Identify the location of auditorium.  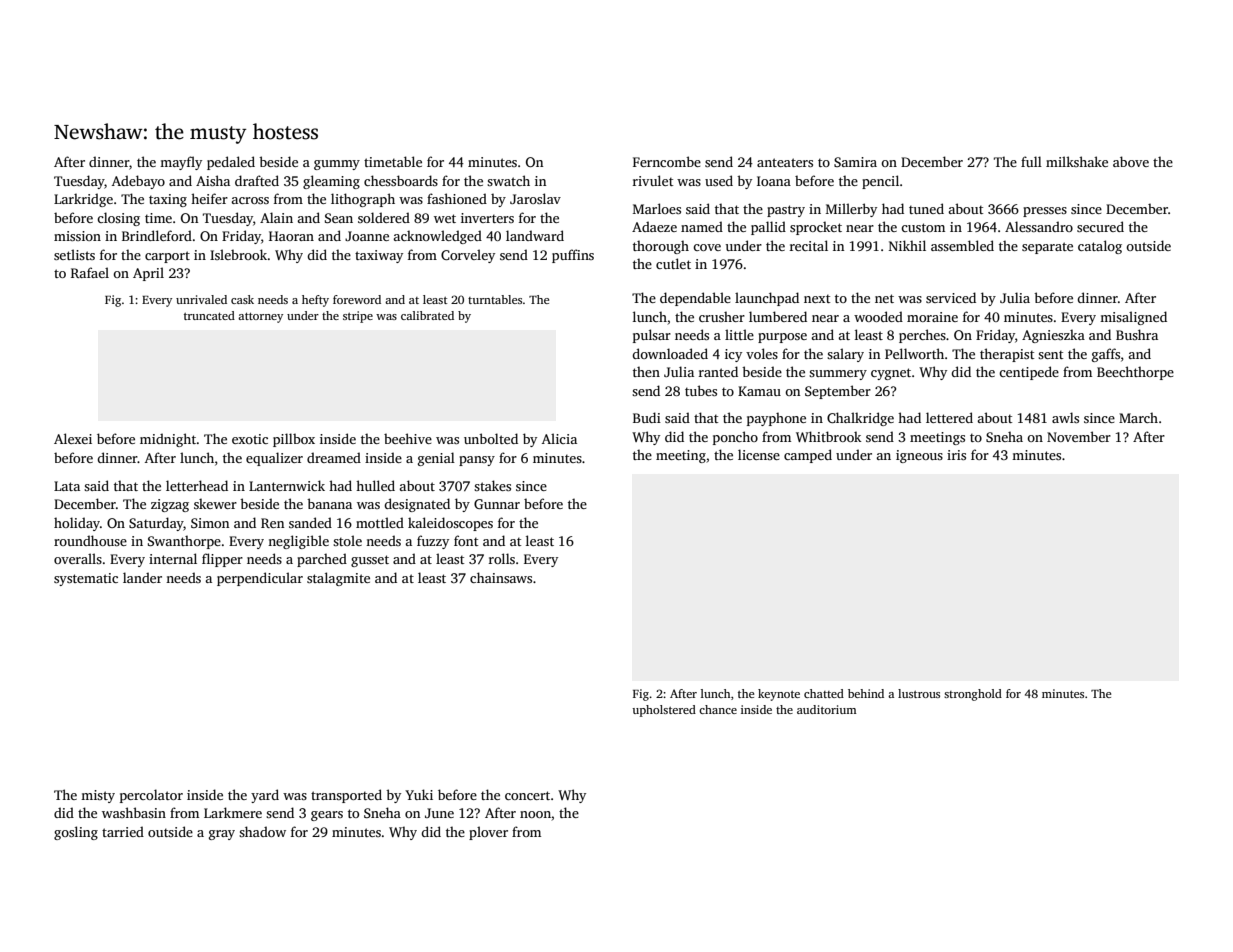
(827, 709).
